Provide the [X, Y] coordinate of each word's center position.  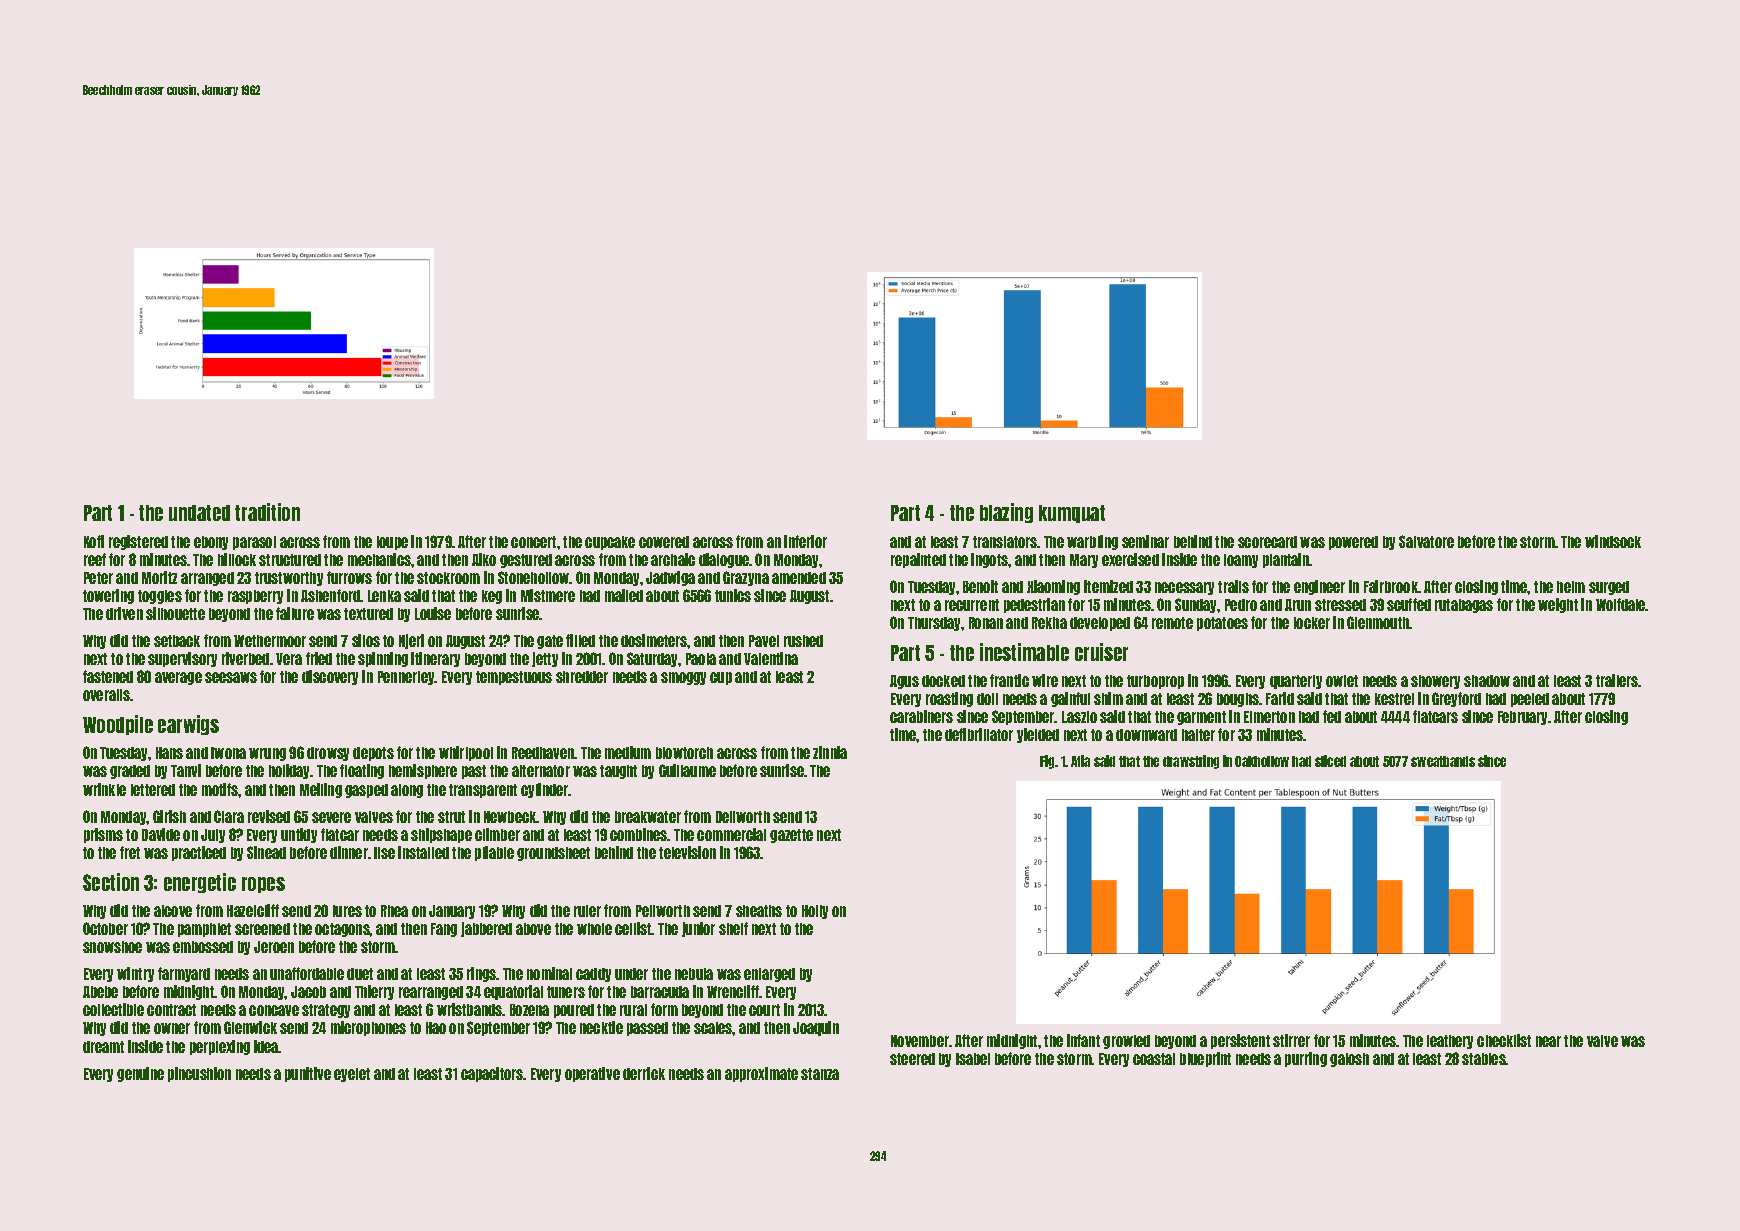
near [1548, 1041]
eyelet [352, 1075]
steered [912, 1059]
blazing [1006, 513]
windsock [1613, 541]
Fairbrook [1391, 586]
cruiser [1101, 652]
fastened [108, 676]
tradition [267, 512]
